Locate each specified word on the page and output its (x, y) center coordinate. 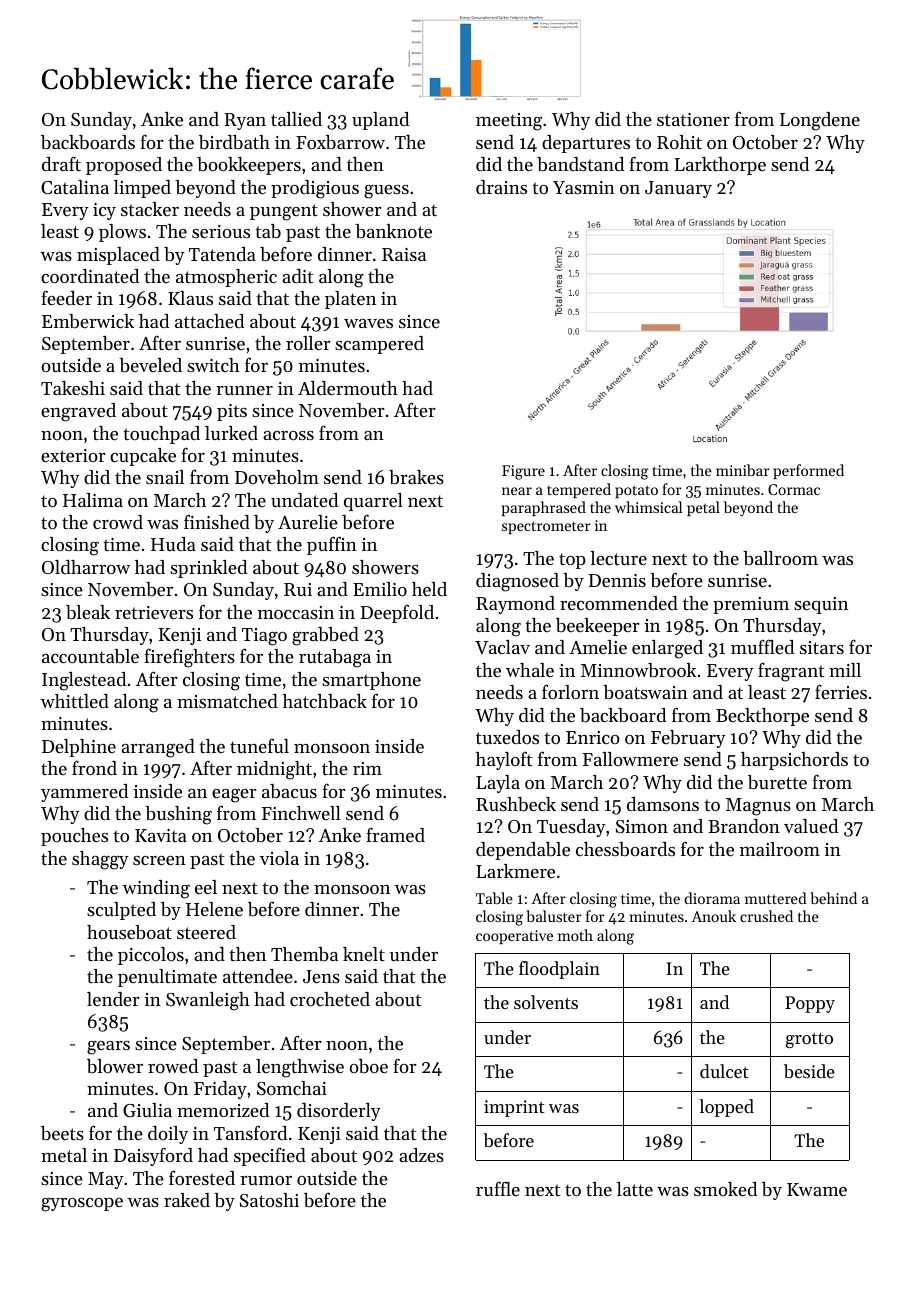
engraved (78, 412)
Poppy (810, 1004)
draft (61, 163)
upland (380, 121)
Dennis (617, 580)
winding (156, 889)
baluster (554, 916)
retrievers (154, 612)
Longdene (820, 121)
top (572, 561)
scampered (379, 345)
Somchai (292, 1088)
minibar (743, 470)
